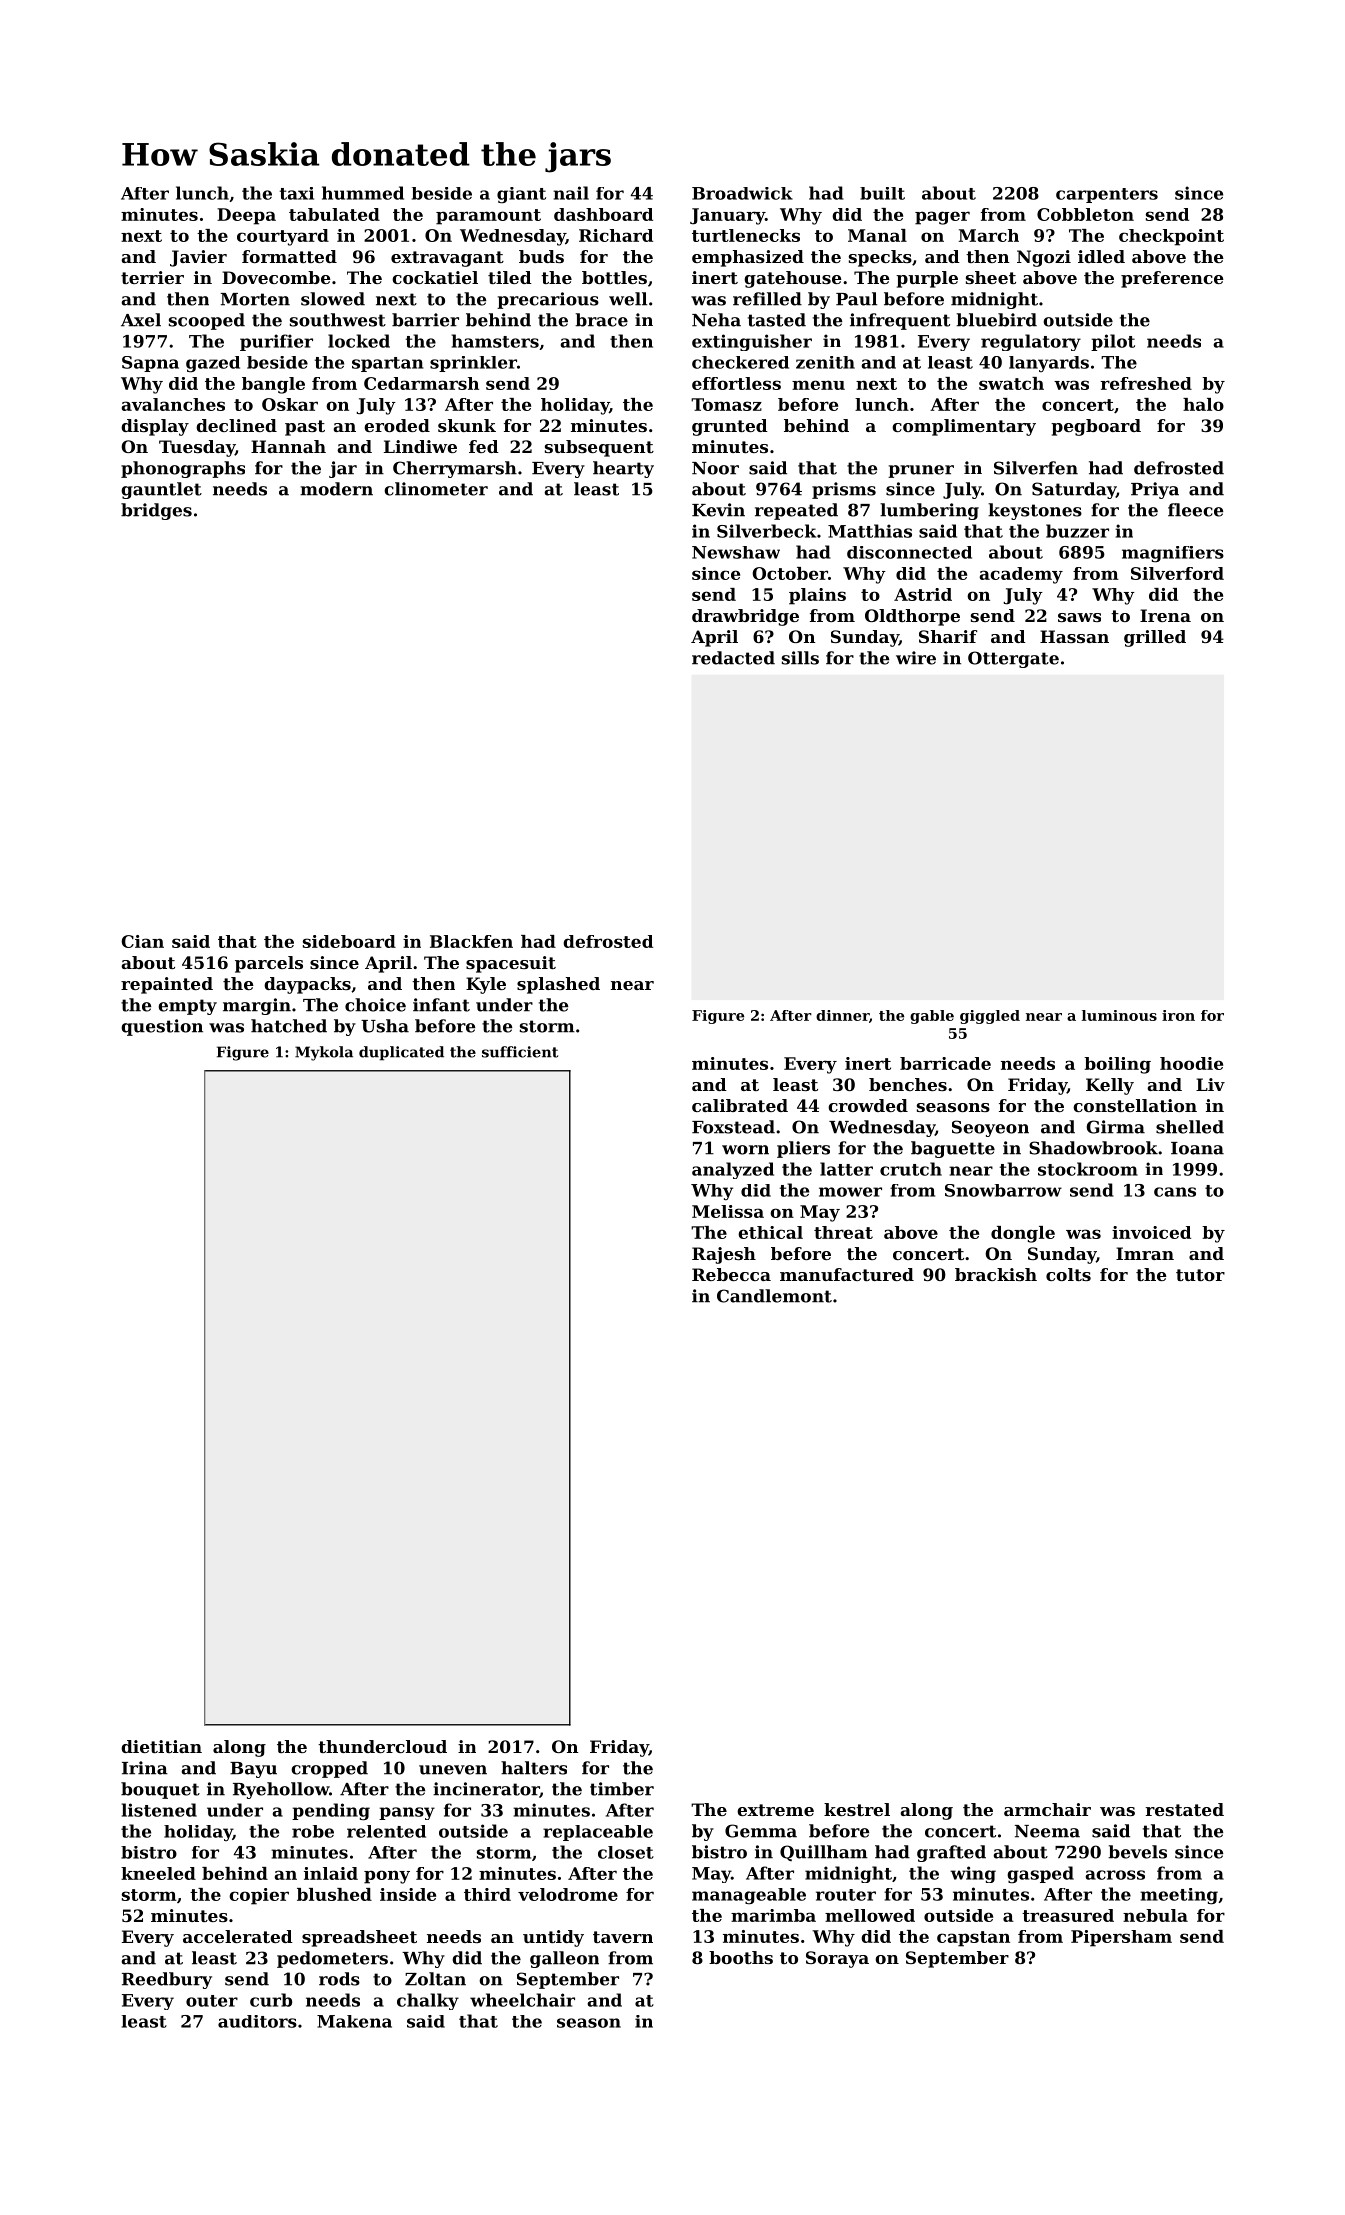 The height and width of the document is (2215, 1345). I want to click on purple, so click(927, 279).
